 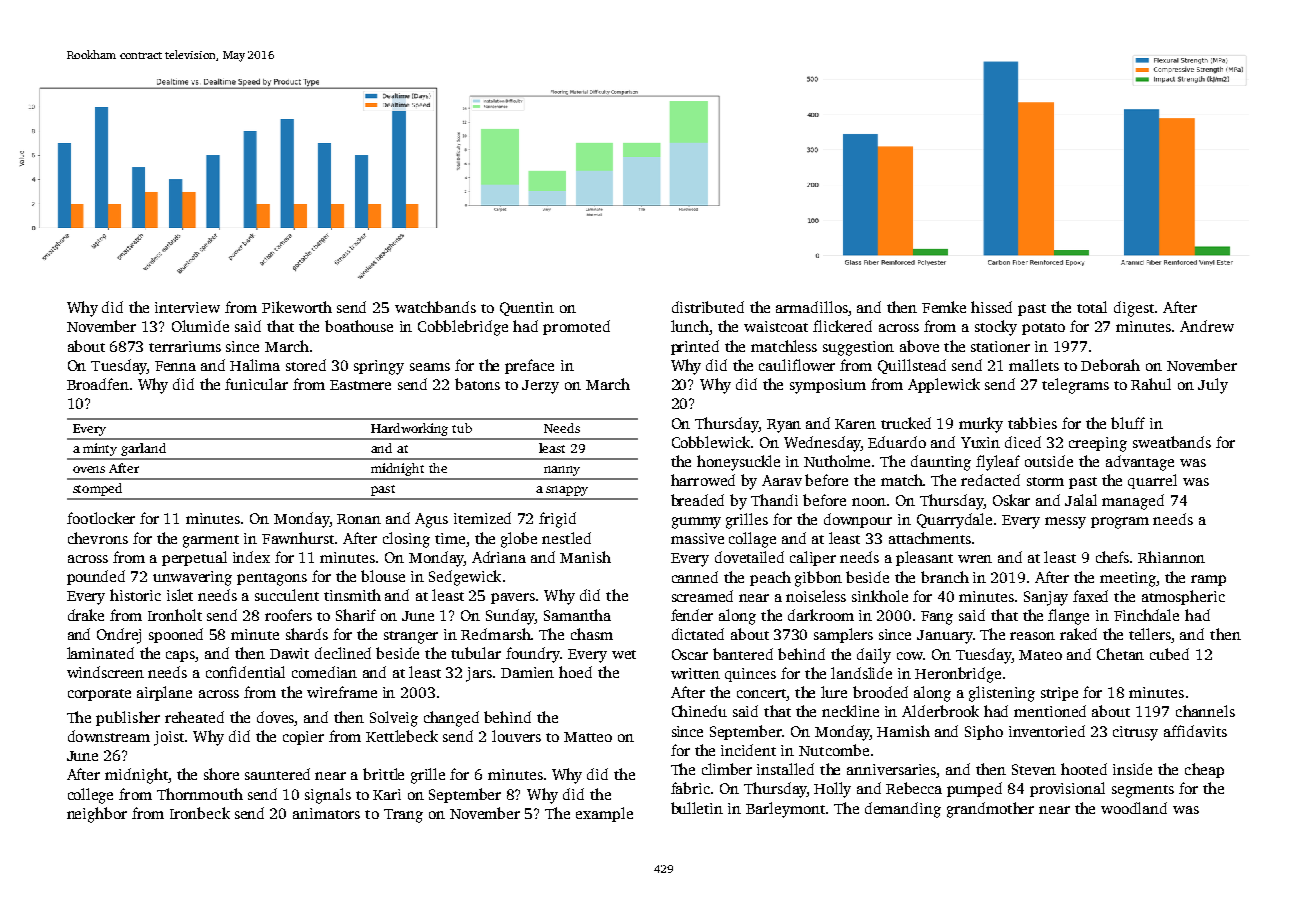 What do you see at coordinates (604, 814) in the page?
I see `example` at bounding box center [604, 814].
